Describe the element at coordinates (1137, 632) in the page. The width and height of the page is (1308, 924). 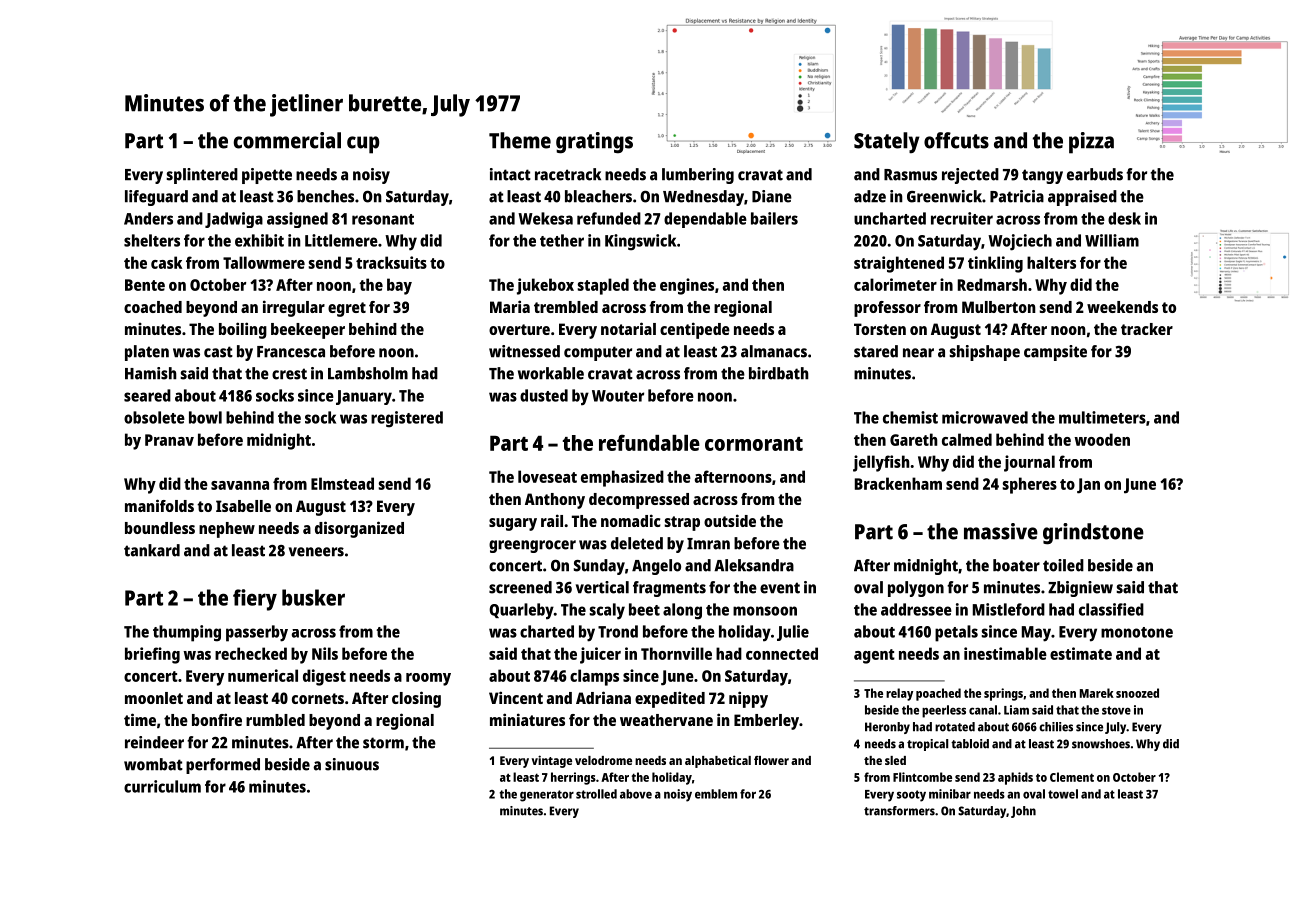
I see `monotone` at that location.
